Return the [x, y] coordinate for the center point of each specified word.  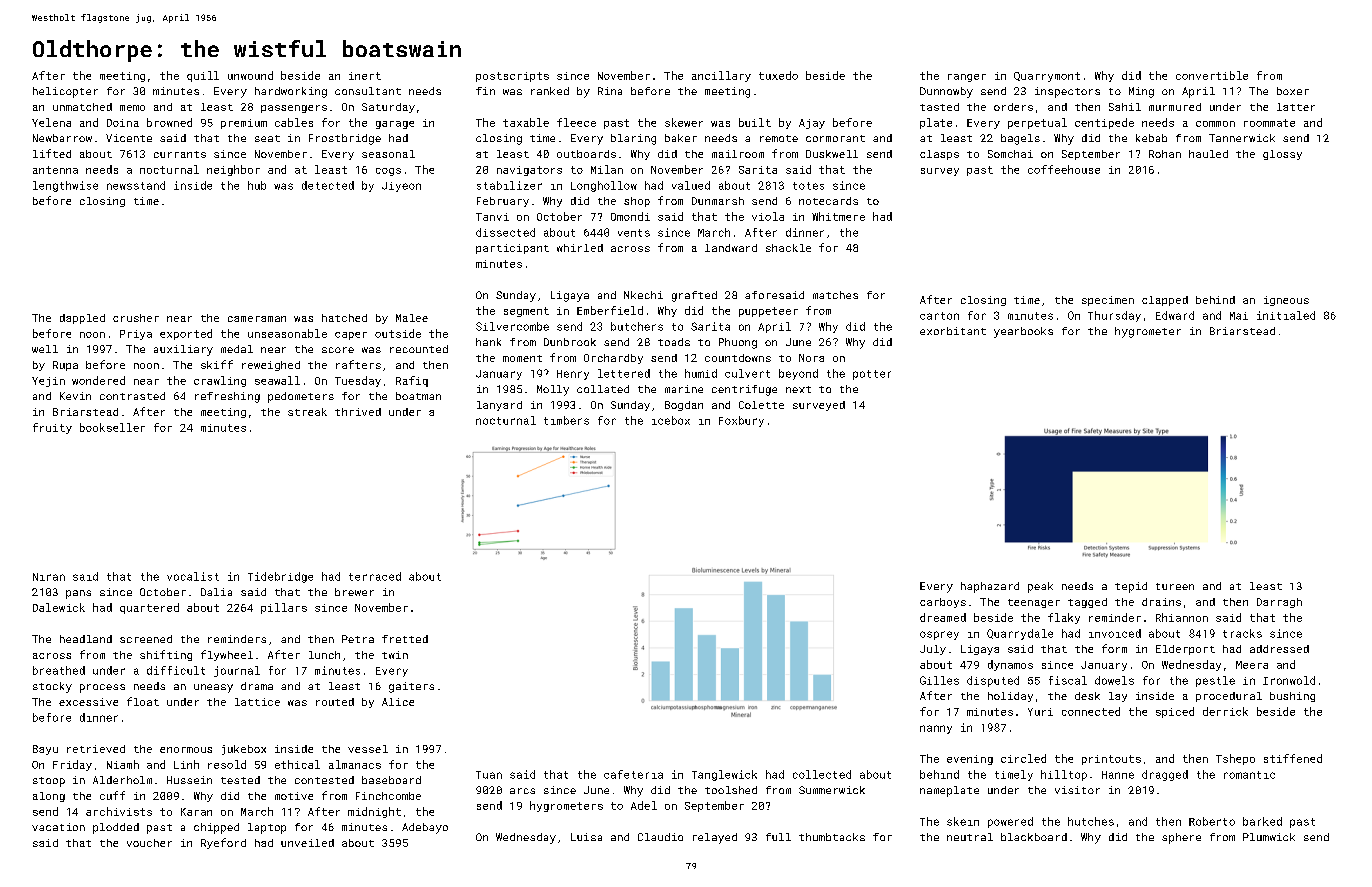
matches [835, 295]
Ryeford [223, 843]
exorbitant [953, 331]
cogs [388, 172]
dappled [82, 319]
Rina [610, 91]
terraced [375, 576]
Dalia [216, 592]
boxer [1293, 91]
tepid [1131, 587]
